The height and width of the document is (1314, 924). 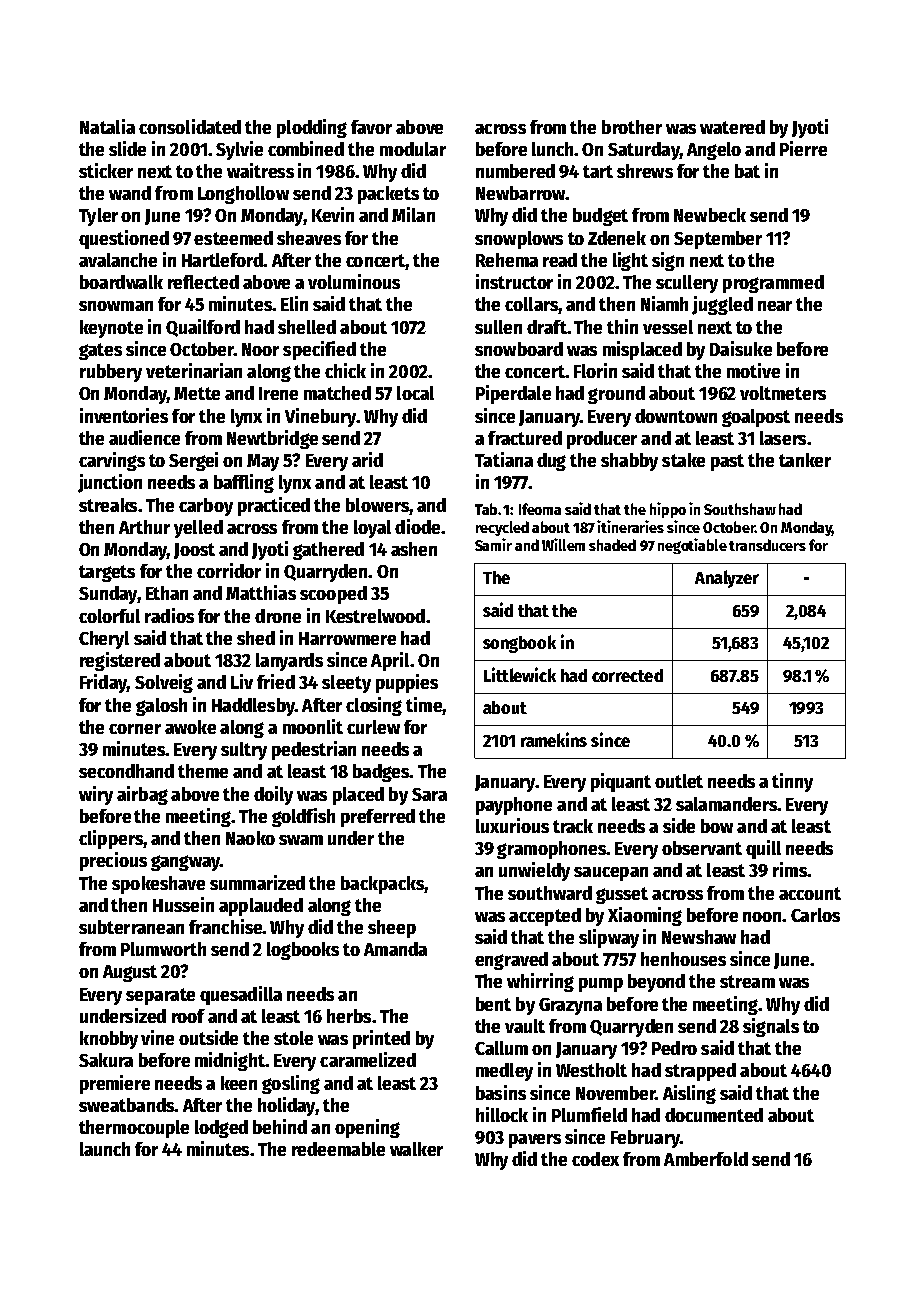 I want to click on favor, so click(x=371, y=127).
